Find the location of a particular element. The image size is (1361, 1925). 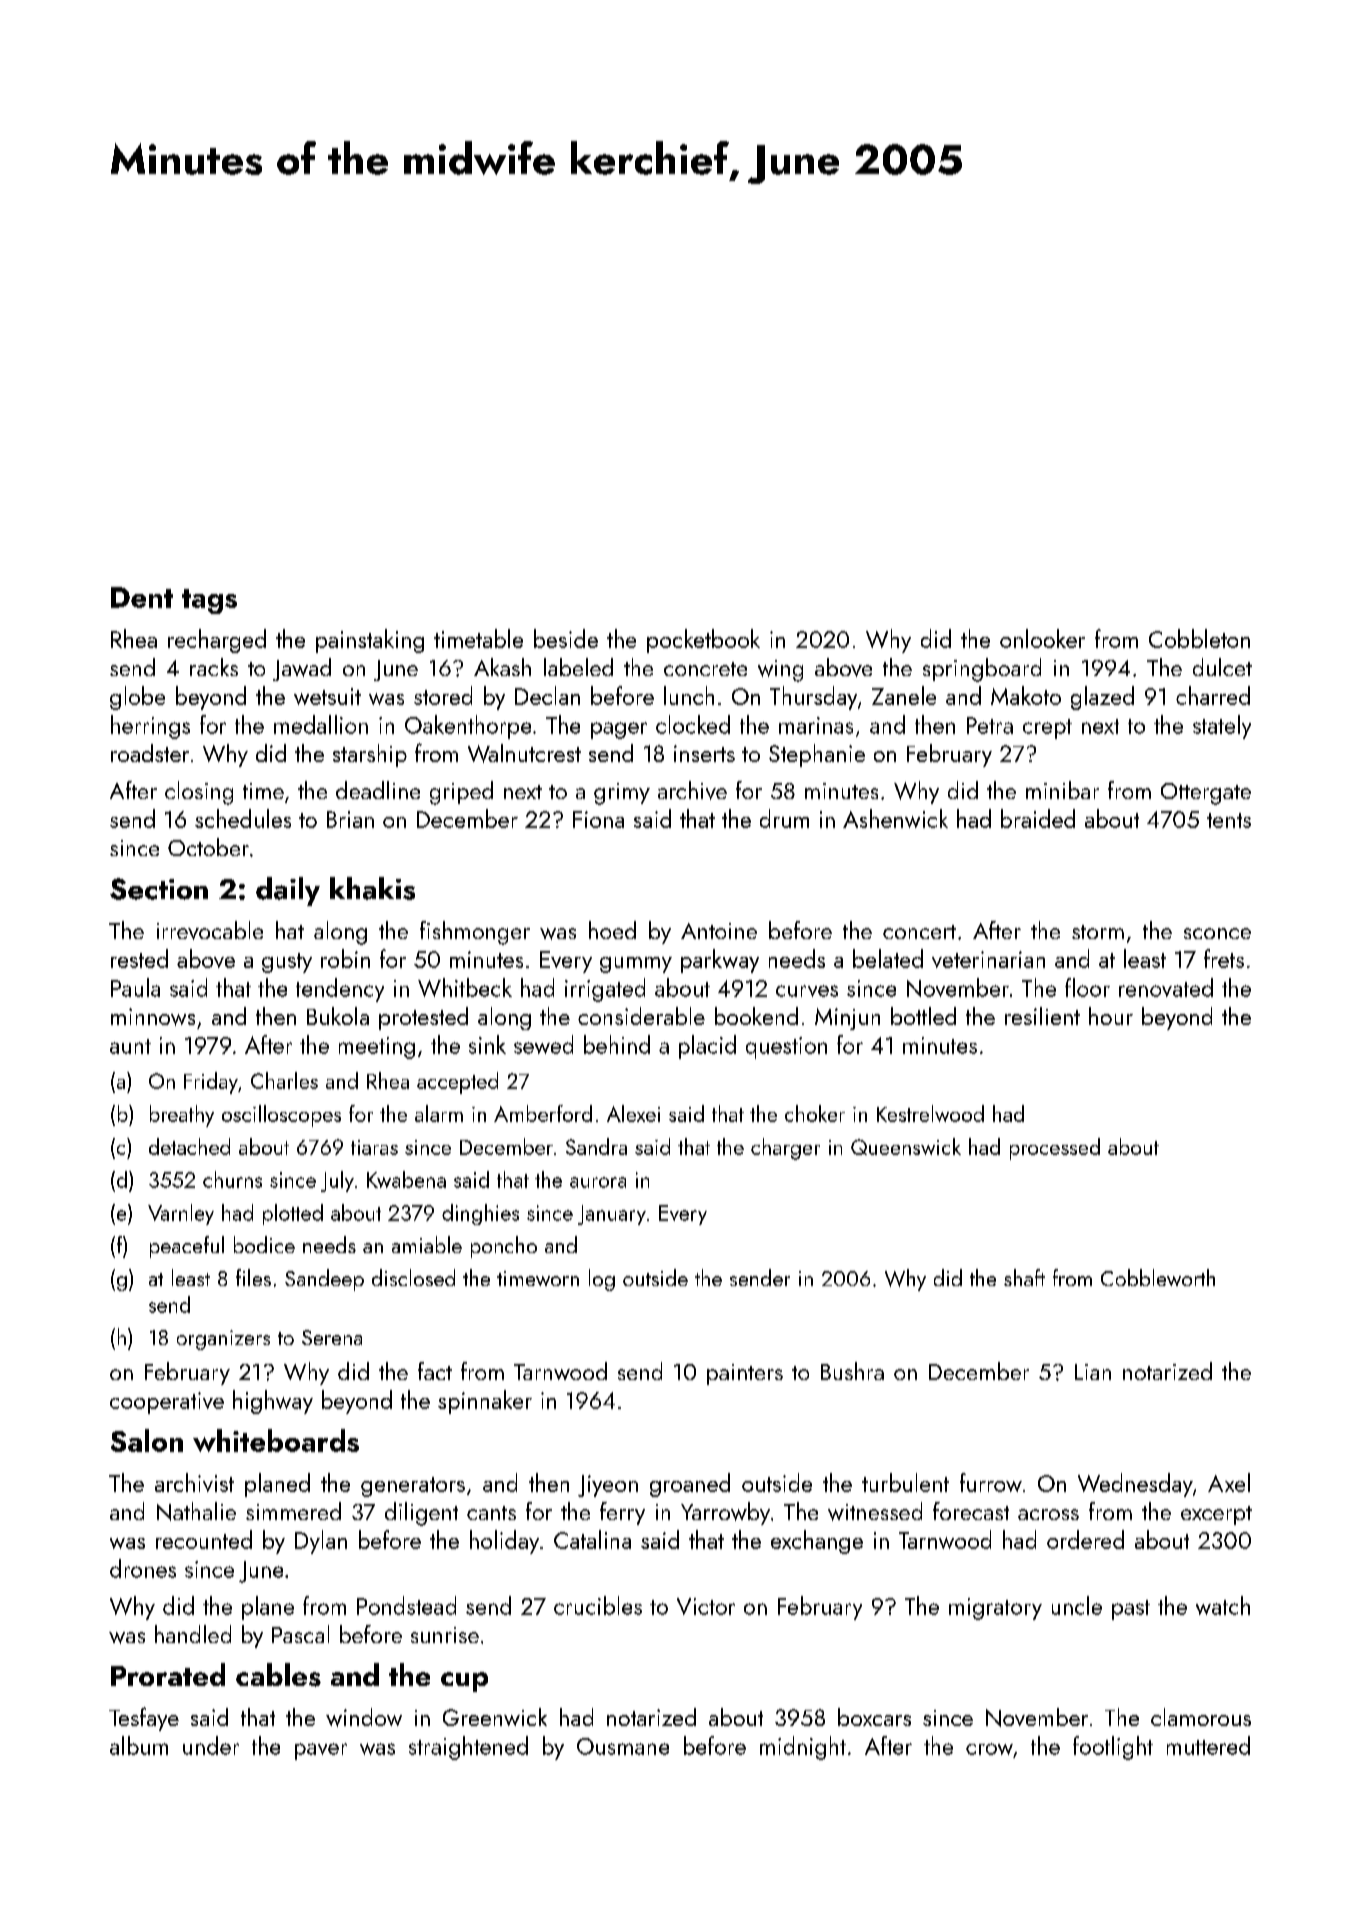

detached is located at coordinates (189, 1146).
